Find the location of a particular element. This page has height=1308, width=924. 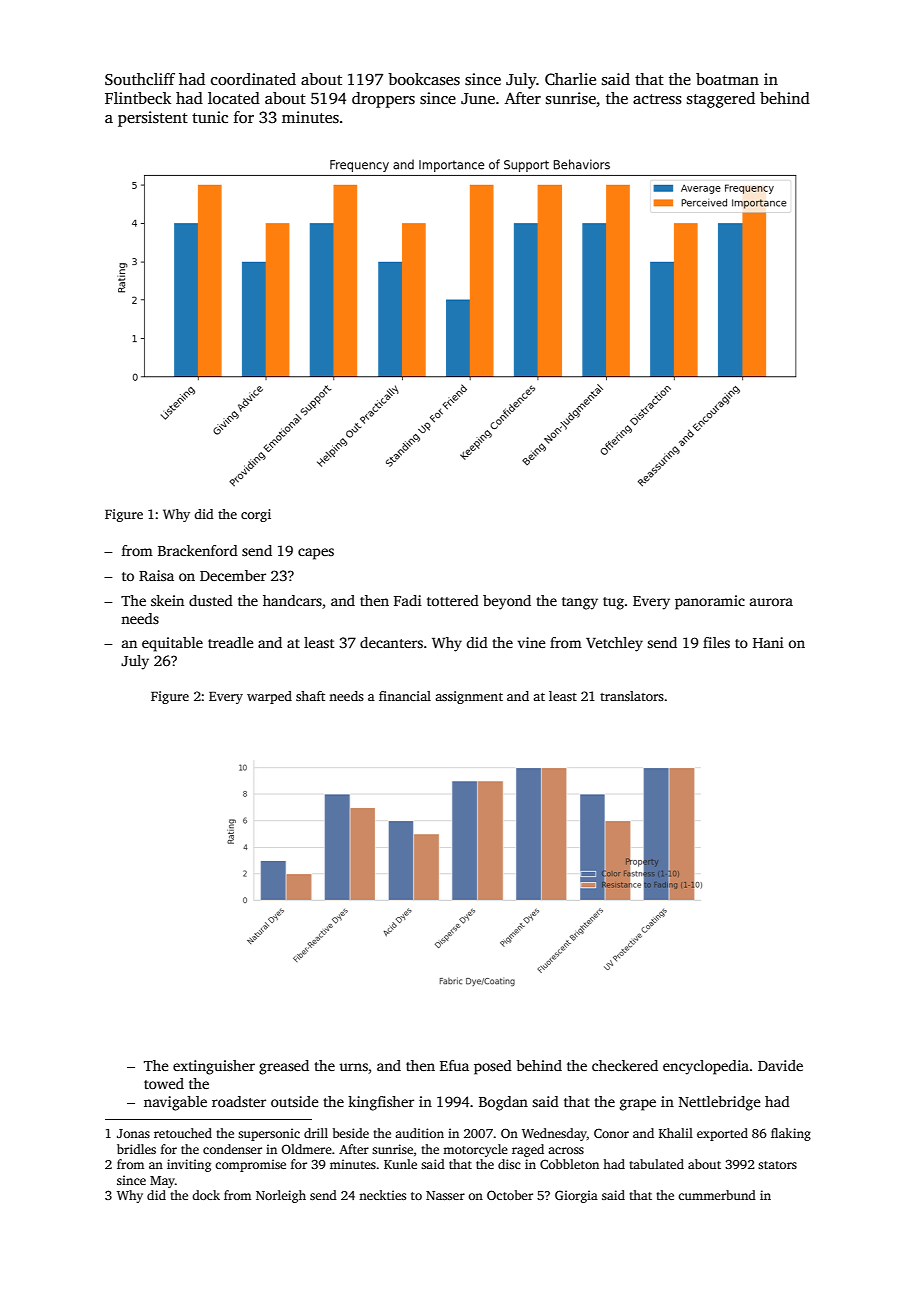

Norleigh is located at coordinates (281, 1196).
